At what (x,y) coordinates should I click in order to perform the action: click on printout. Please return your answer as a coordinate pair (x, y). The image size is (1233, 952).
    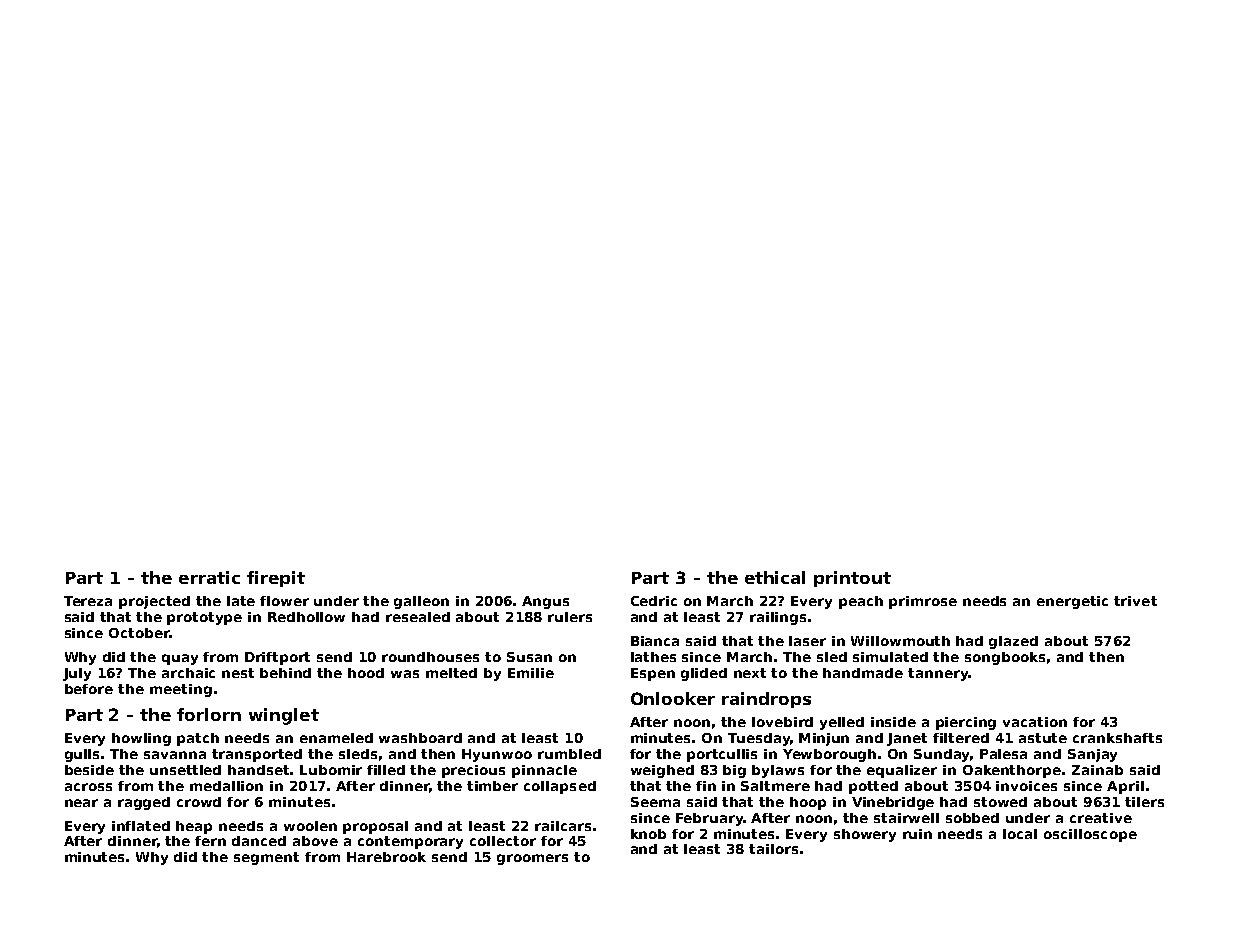
    Looking at the image, I should click on (852, 579).
